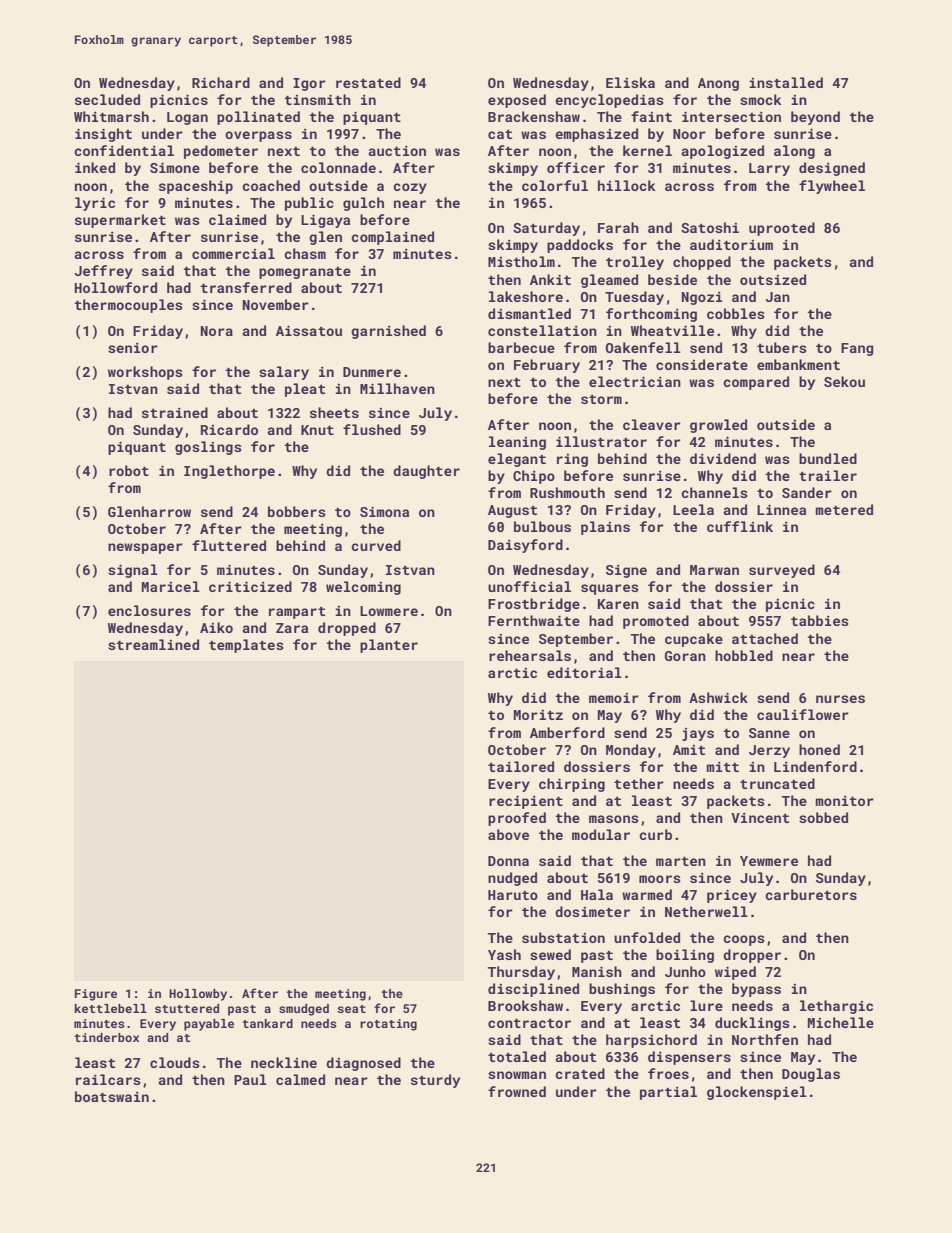  Describe the element at coordinates (129, 470) in the screenshot. I see `robot` at that location.
